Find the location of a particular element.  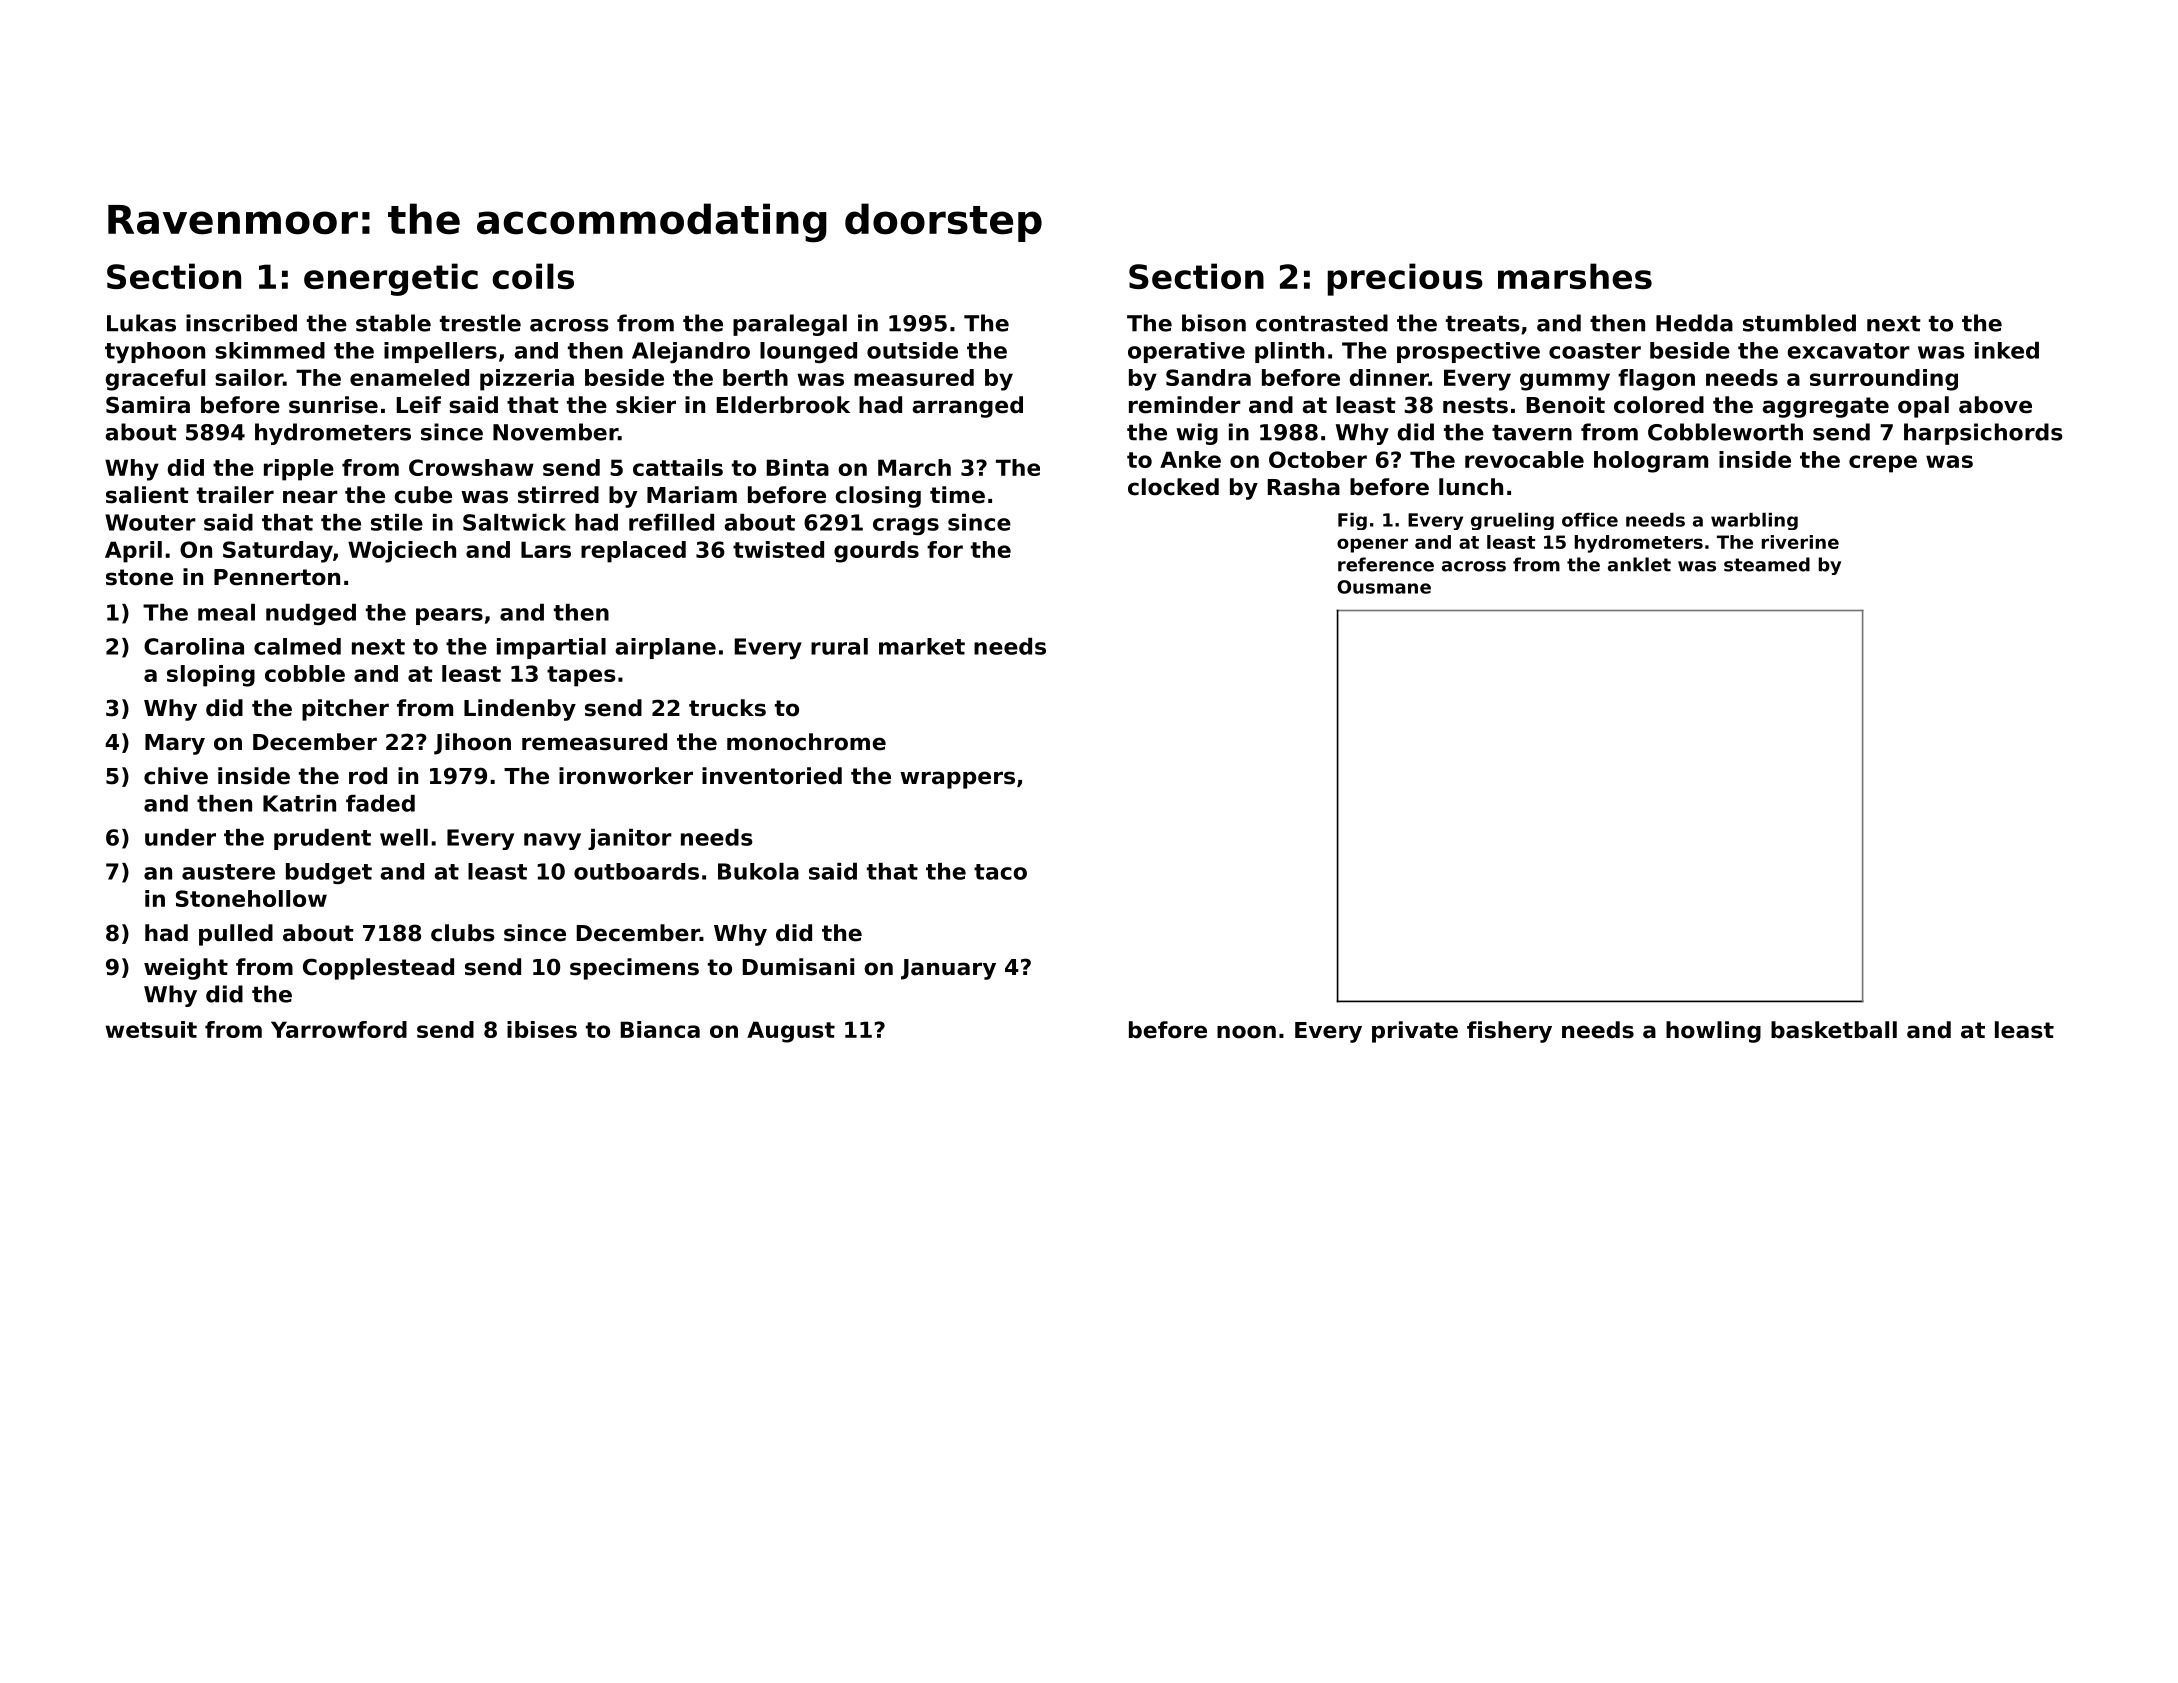

energetic is located at coordinates (391, 279).
